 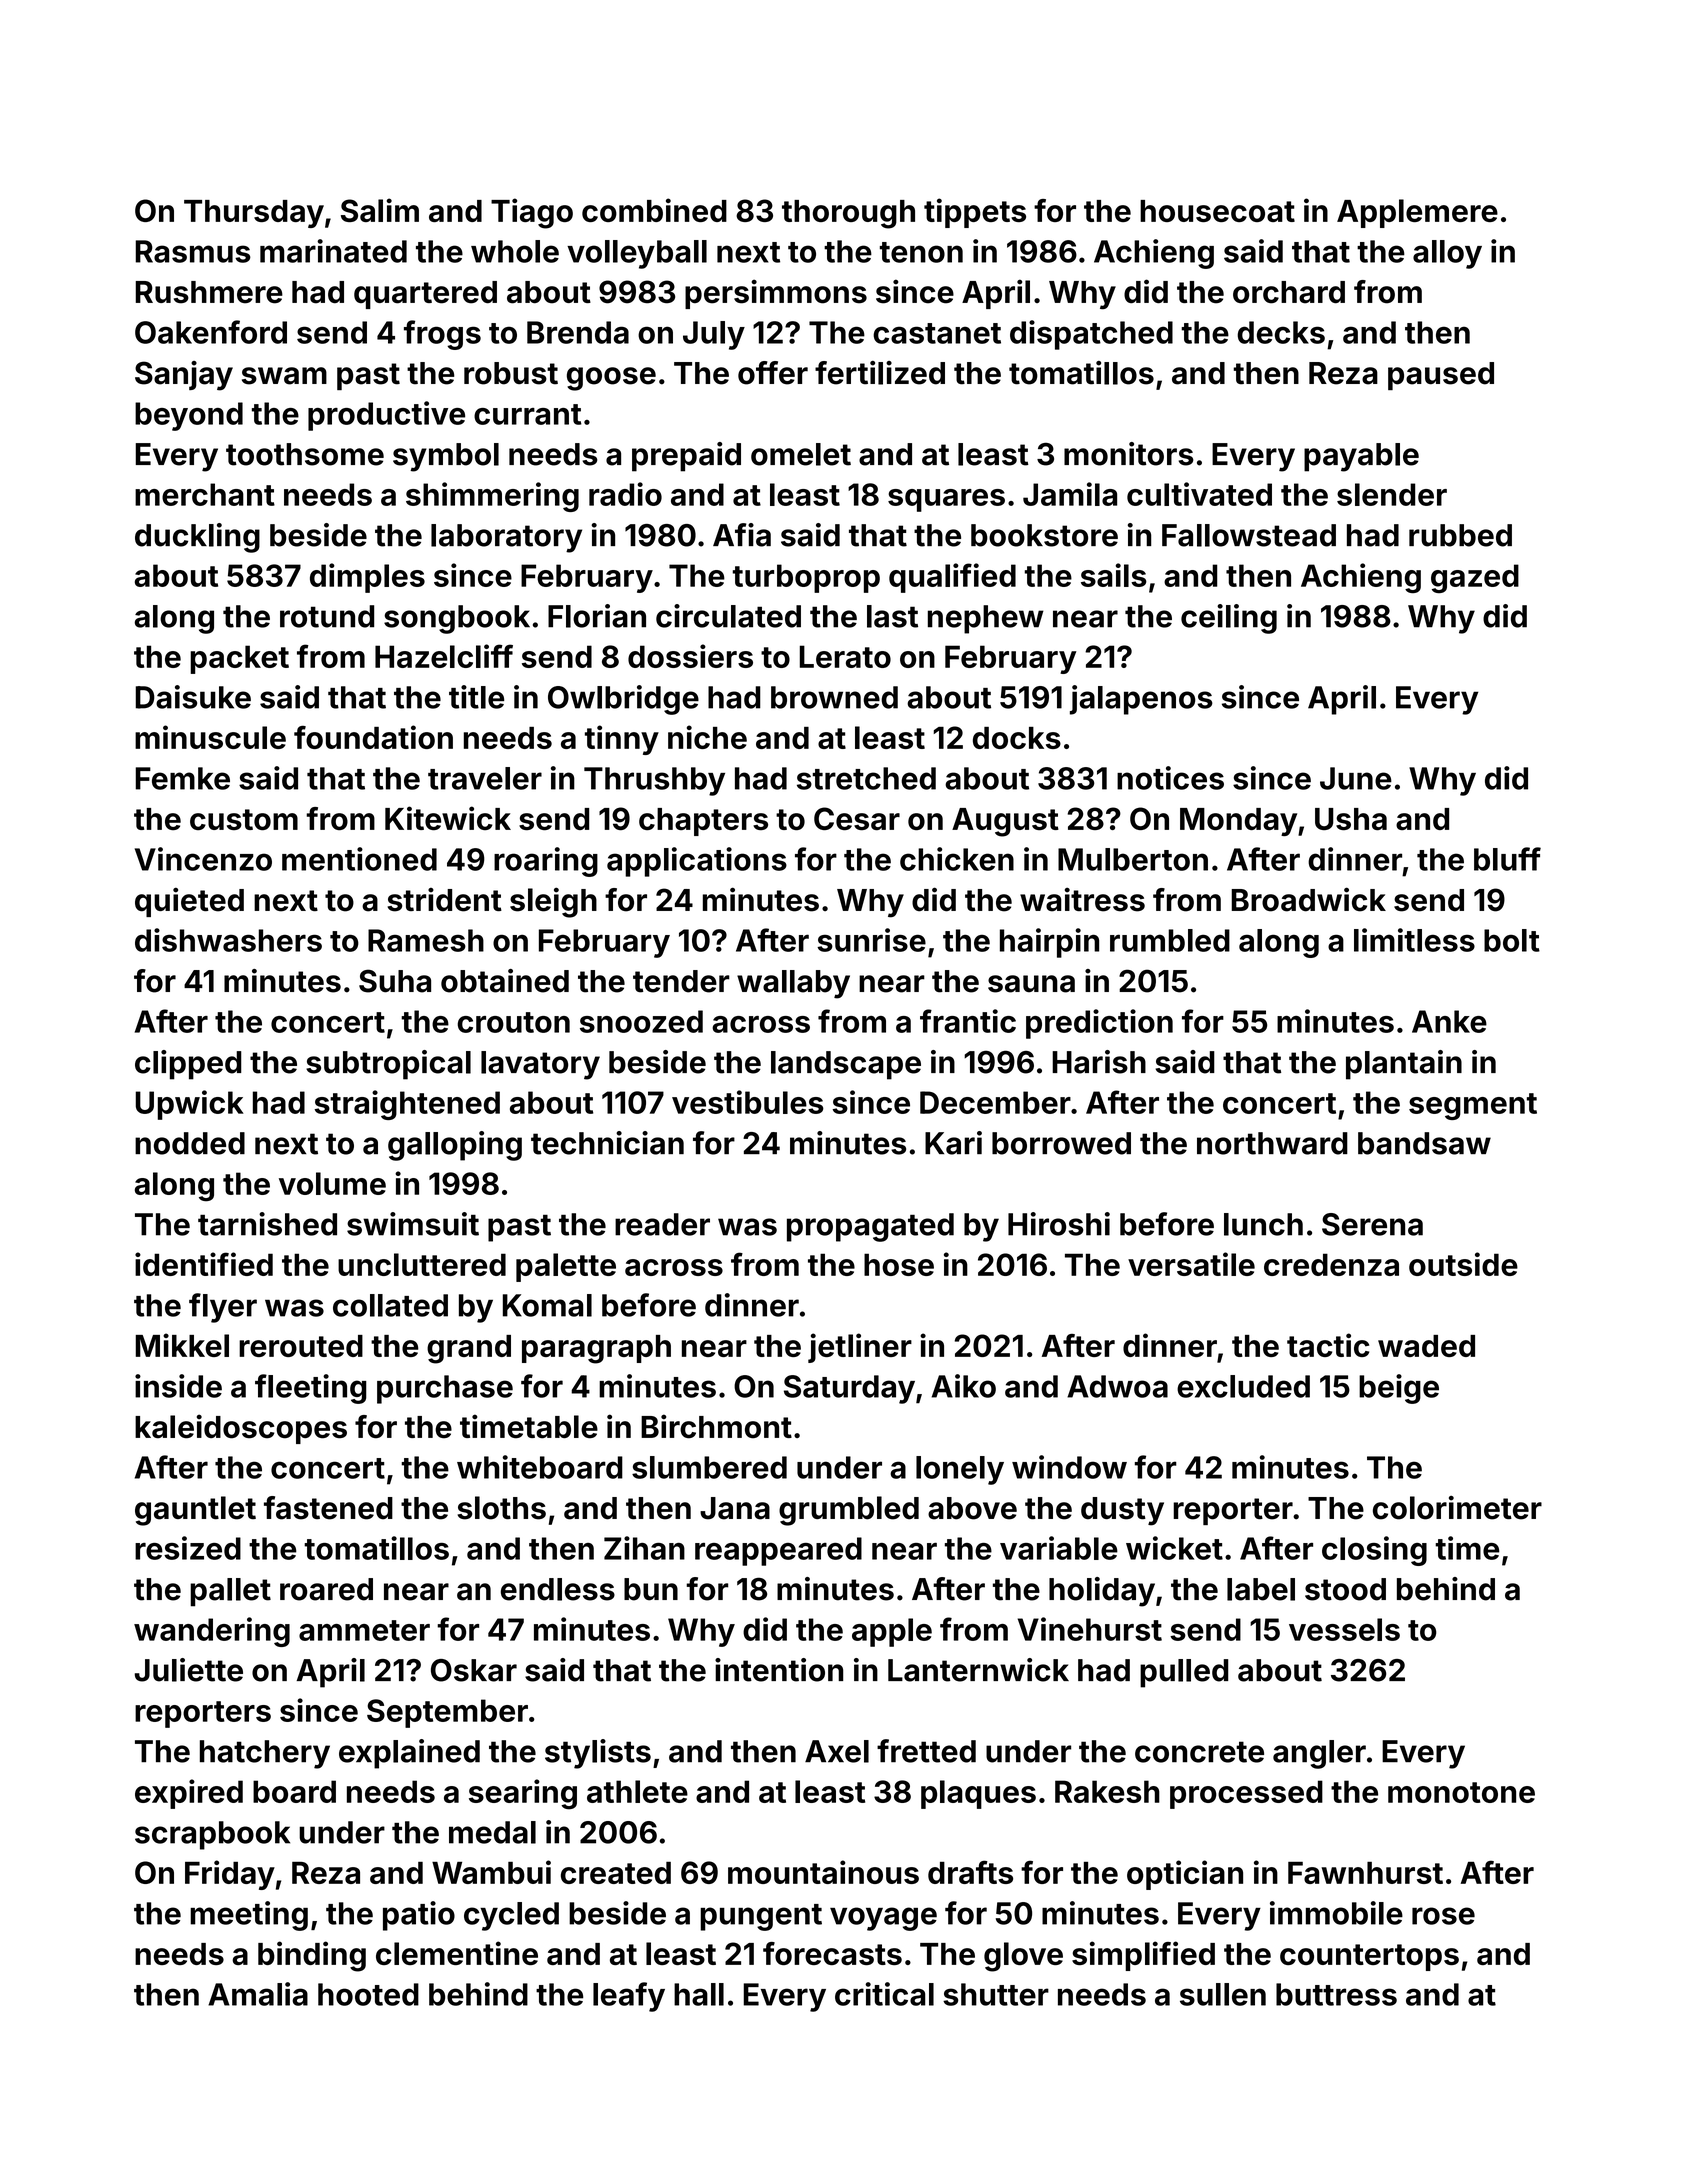 I want to click on Monday, so click(x=1238, y=822).
